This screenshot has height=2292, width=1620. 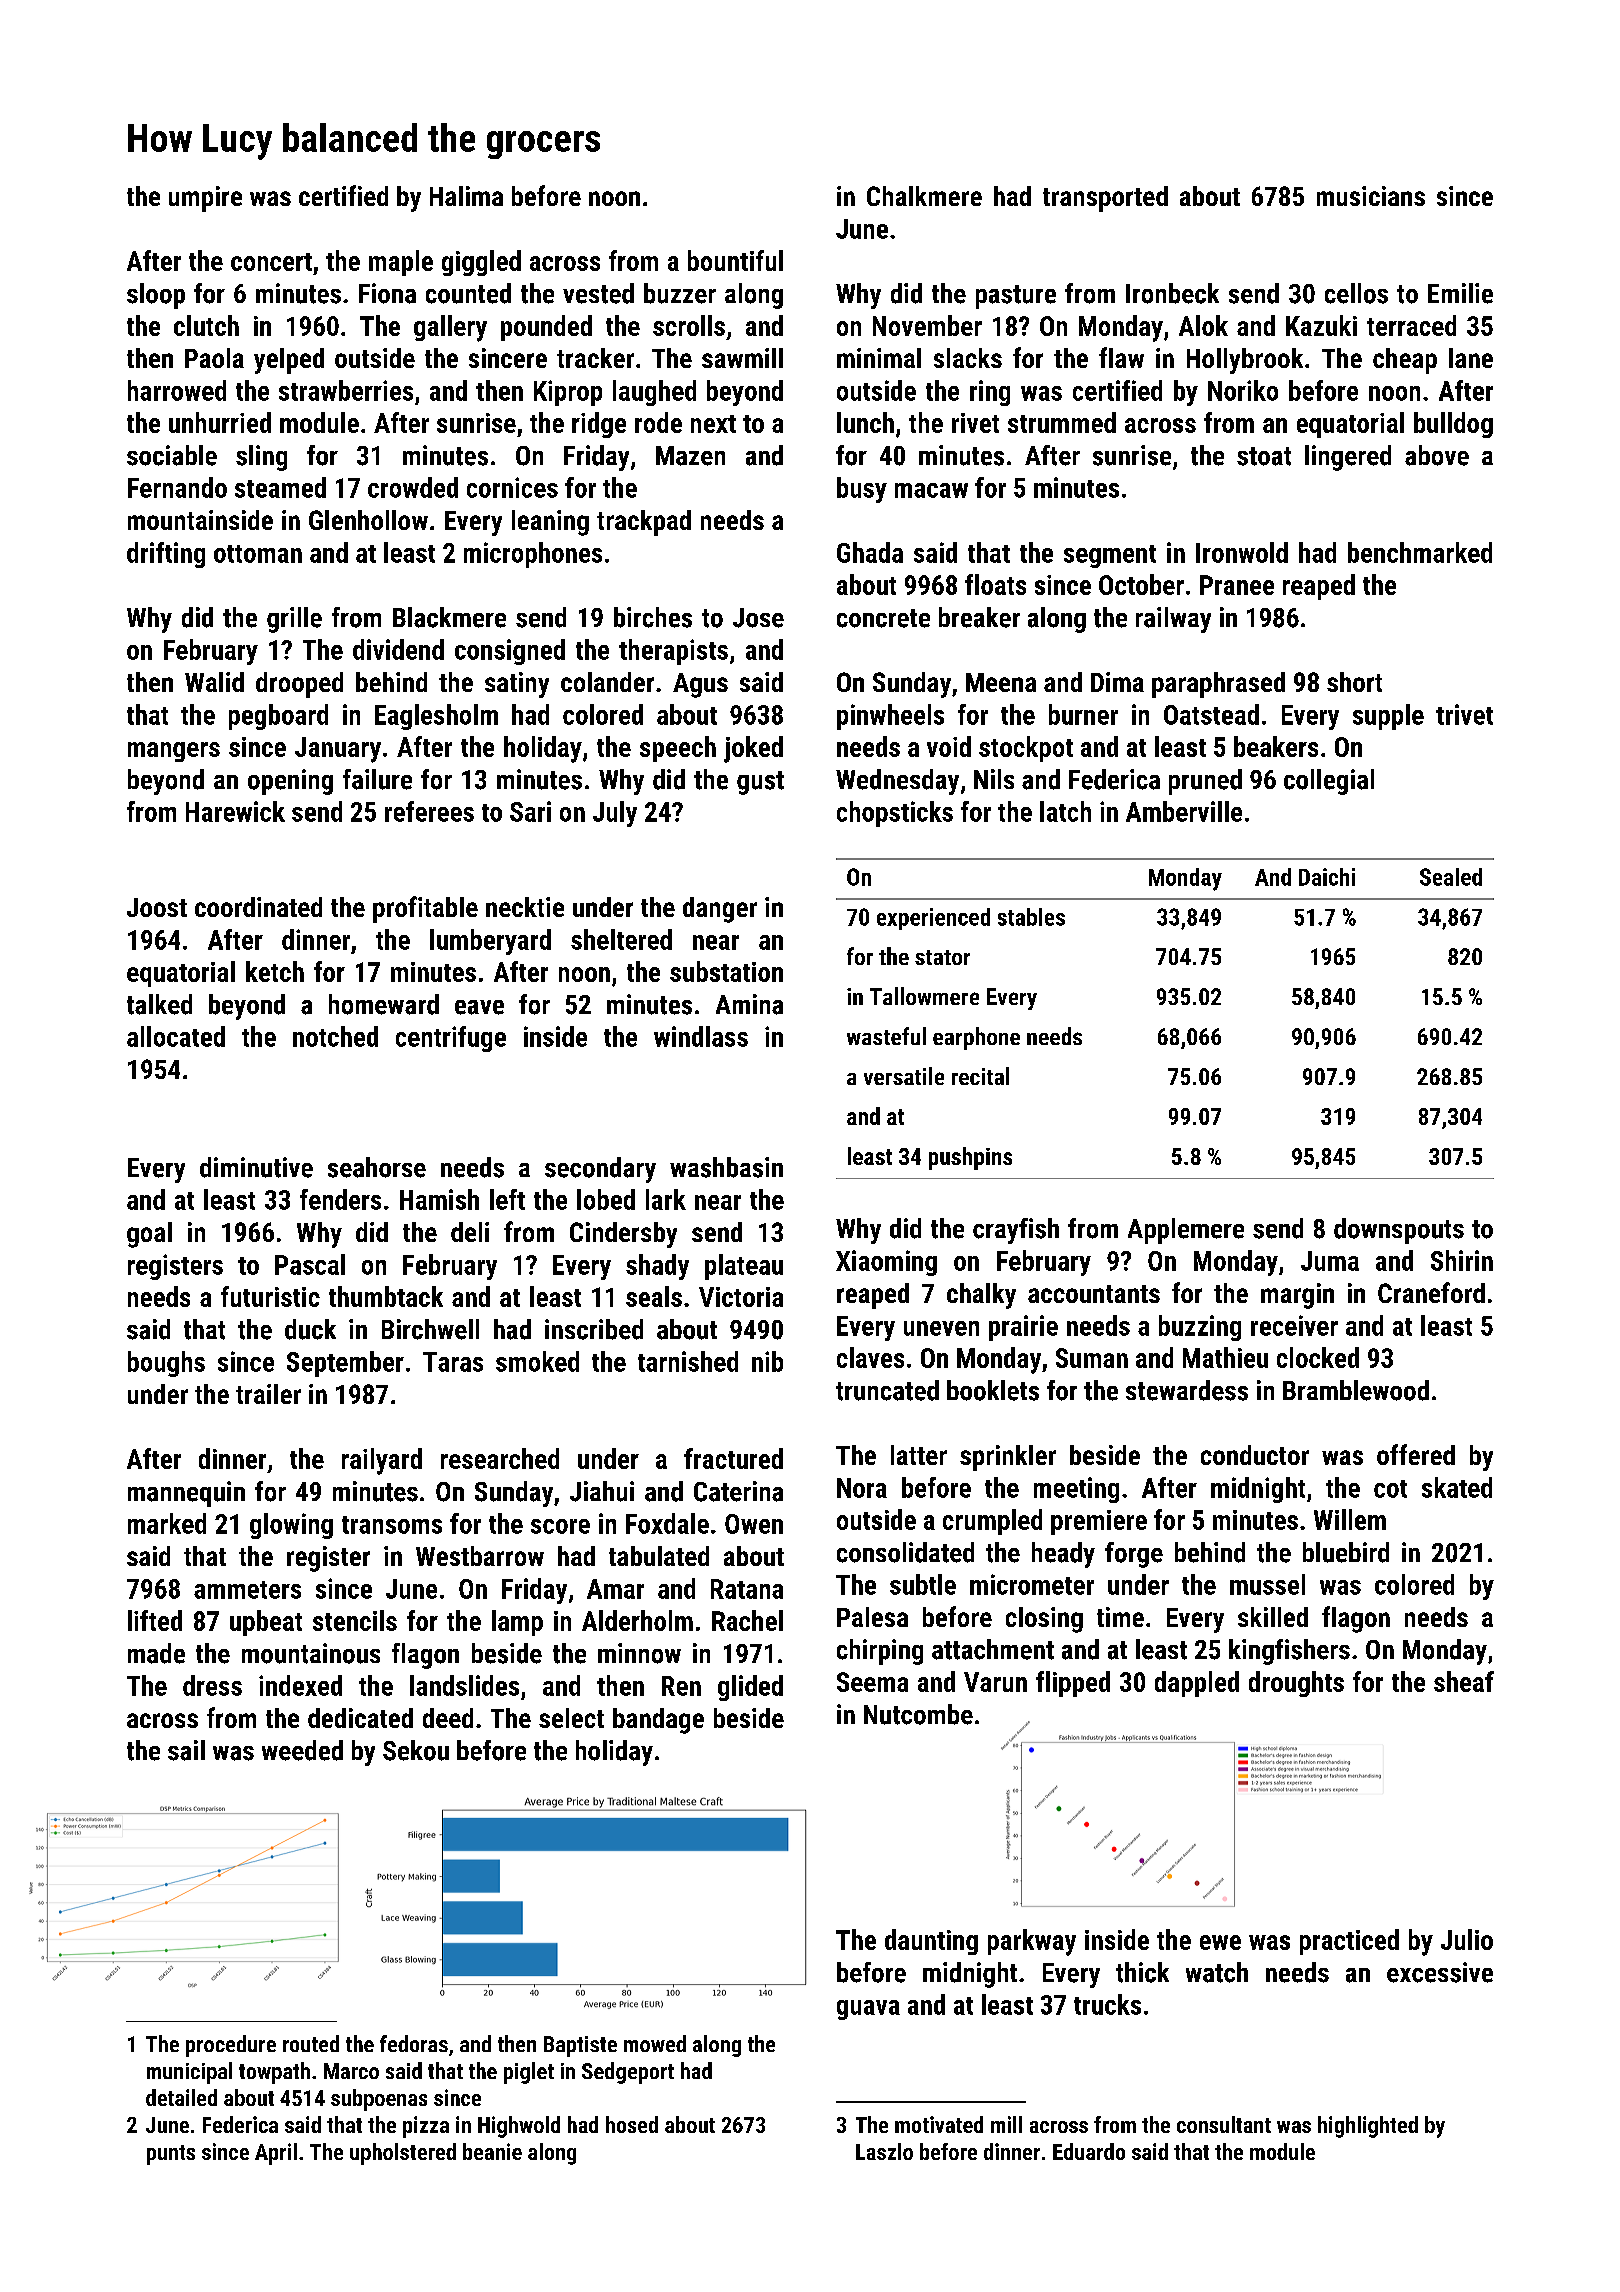 What do you see at coordinates (895, 814) in the screenshot?
I see `chopsticks` at bounding box center [895, 814].
